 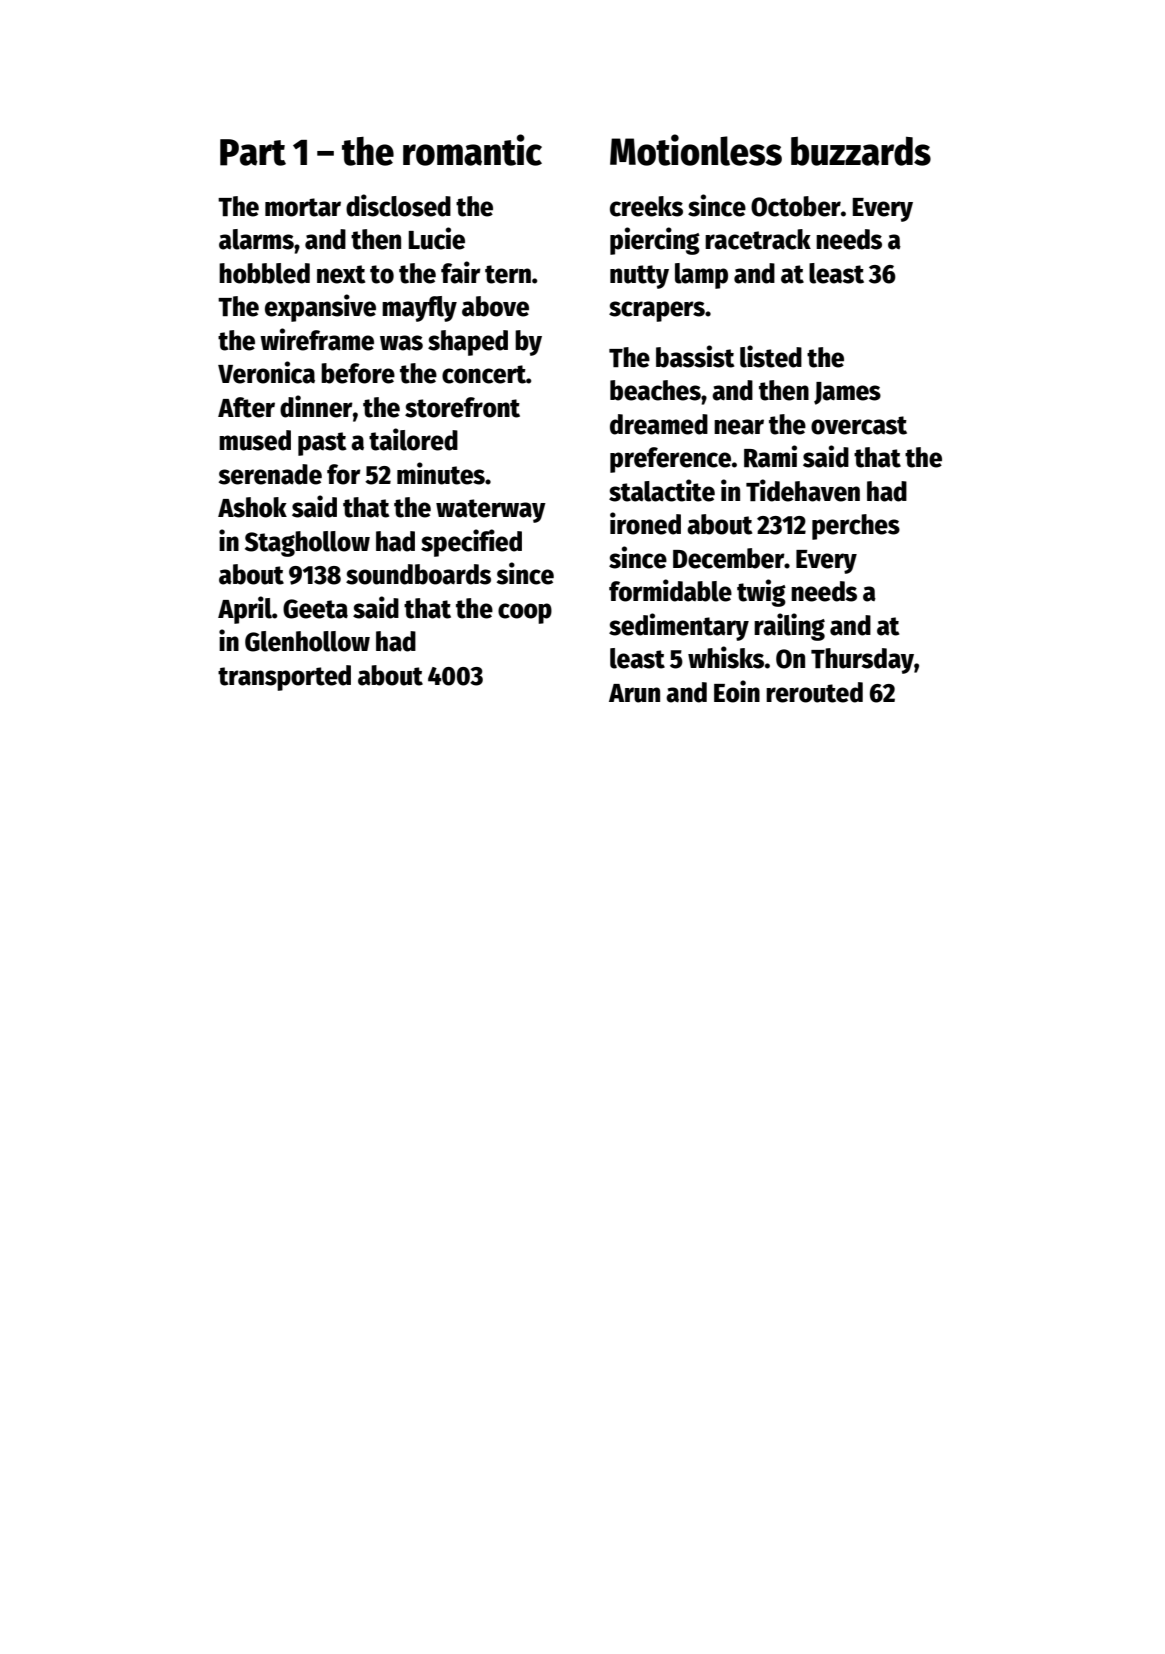 What do you see at coordinates (307, 544) in the document?
I see `Staghollow` at bounding box center [307, 544].
